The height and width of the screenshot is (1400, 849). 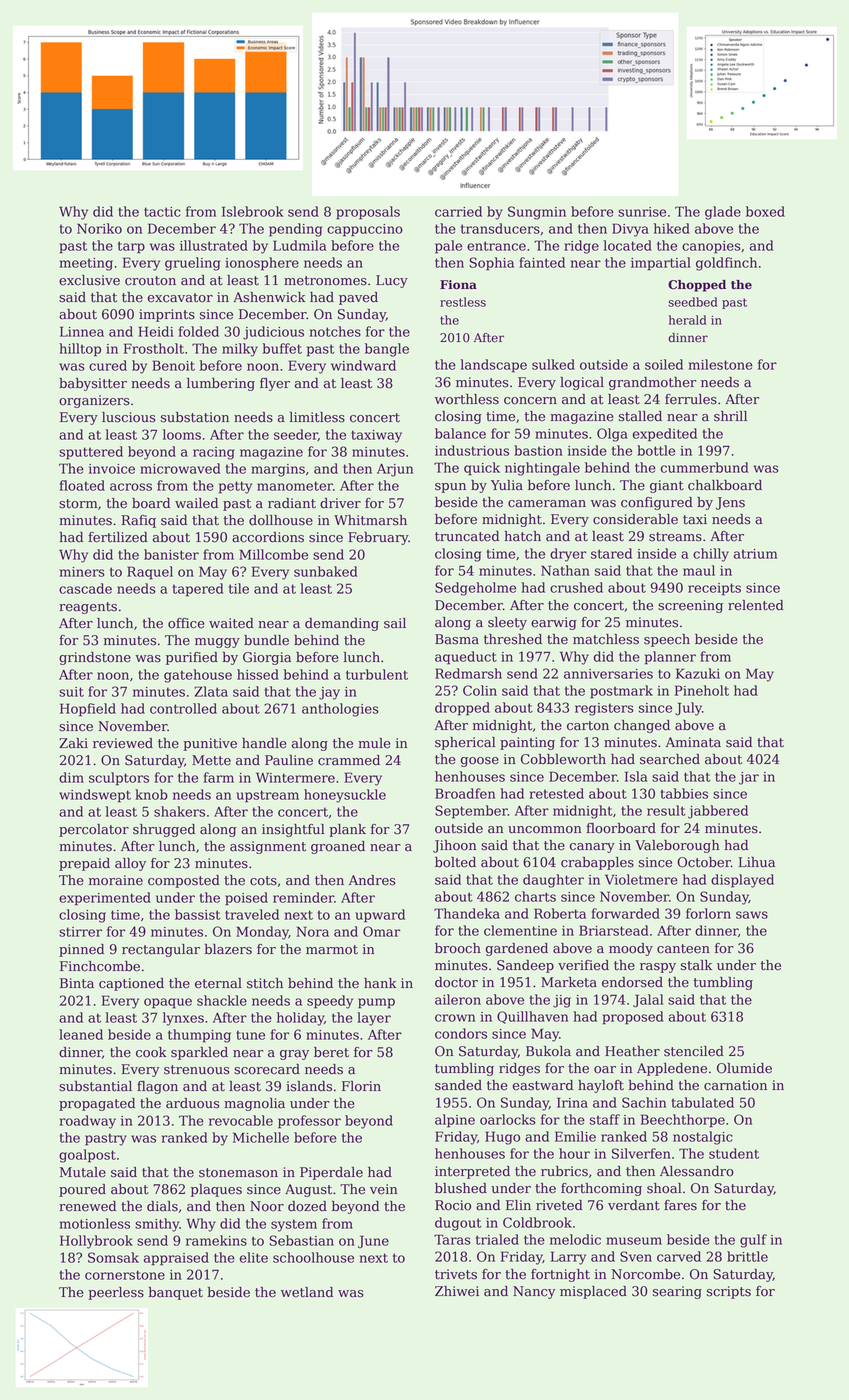 I want to click on glade, so click(x=723, y=213).
